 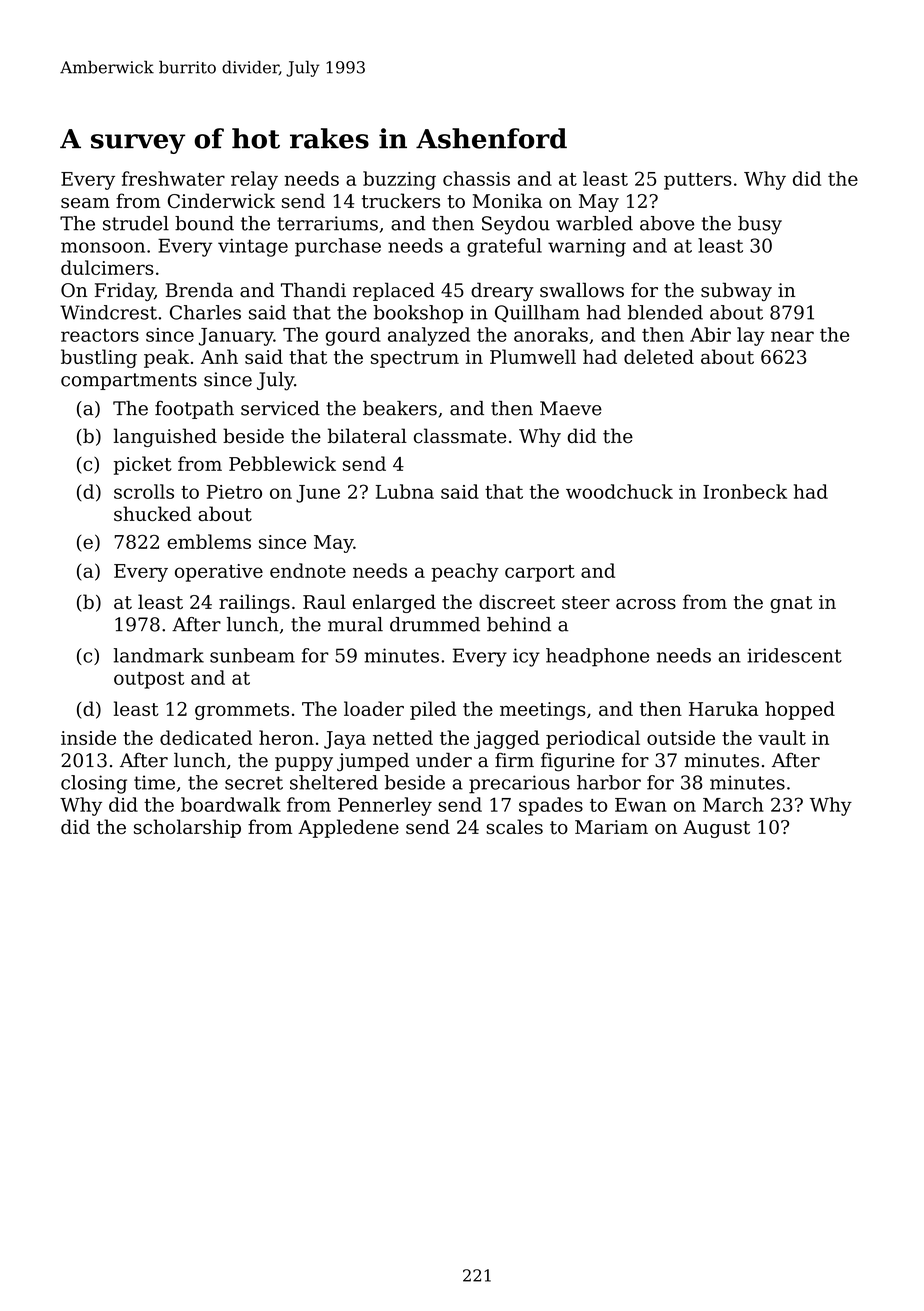 I want to click on Lubna, so click(x=405, y=491).
